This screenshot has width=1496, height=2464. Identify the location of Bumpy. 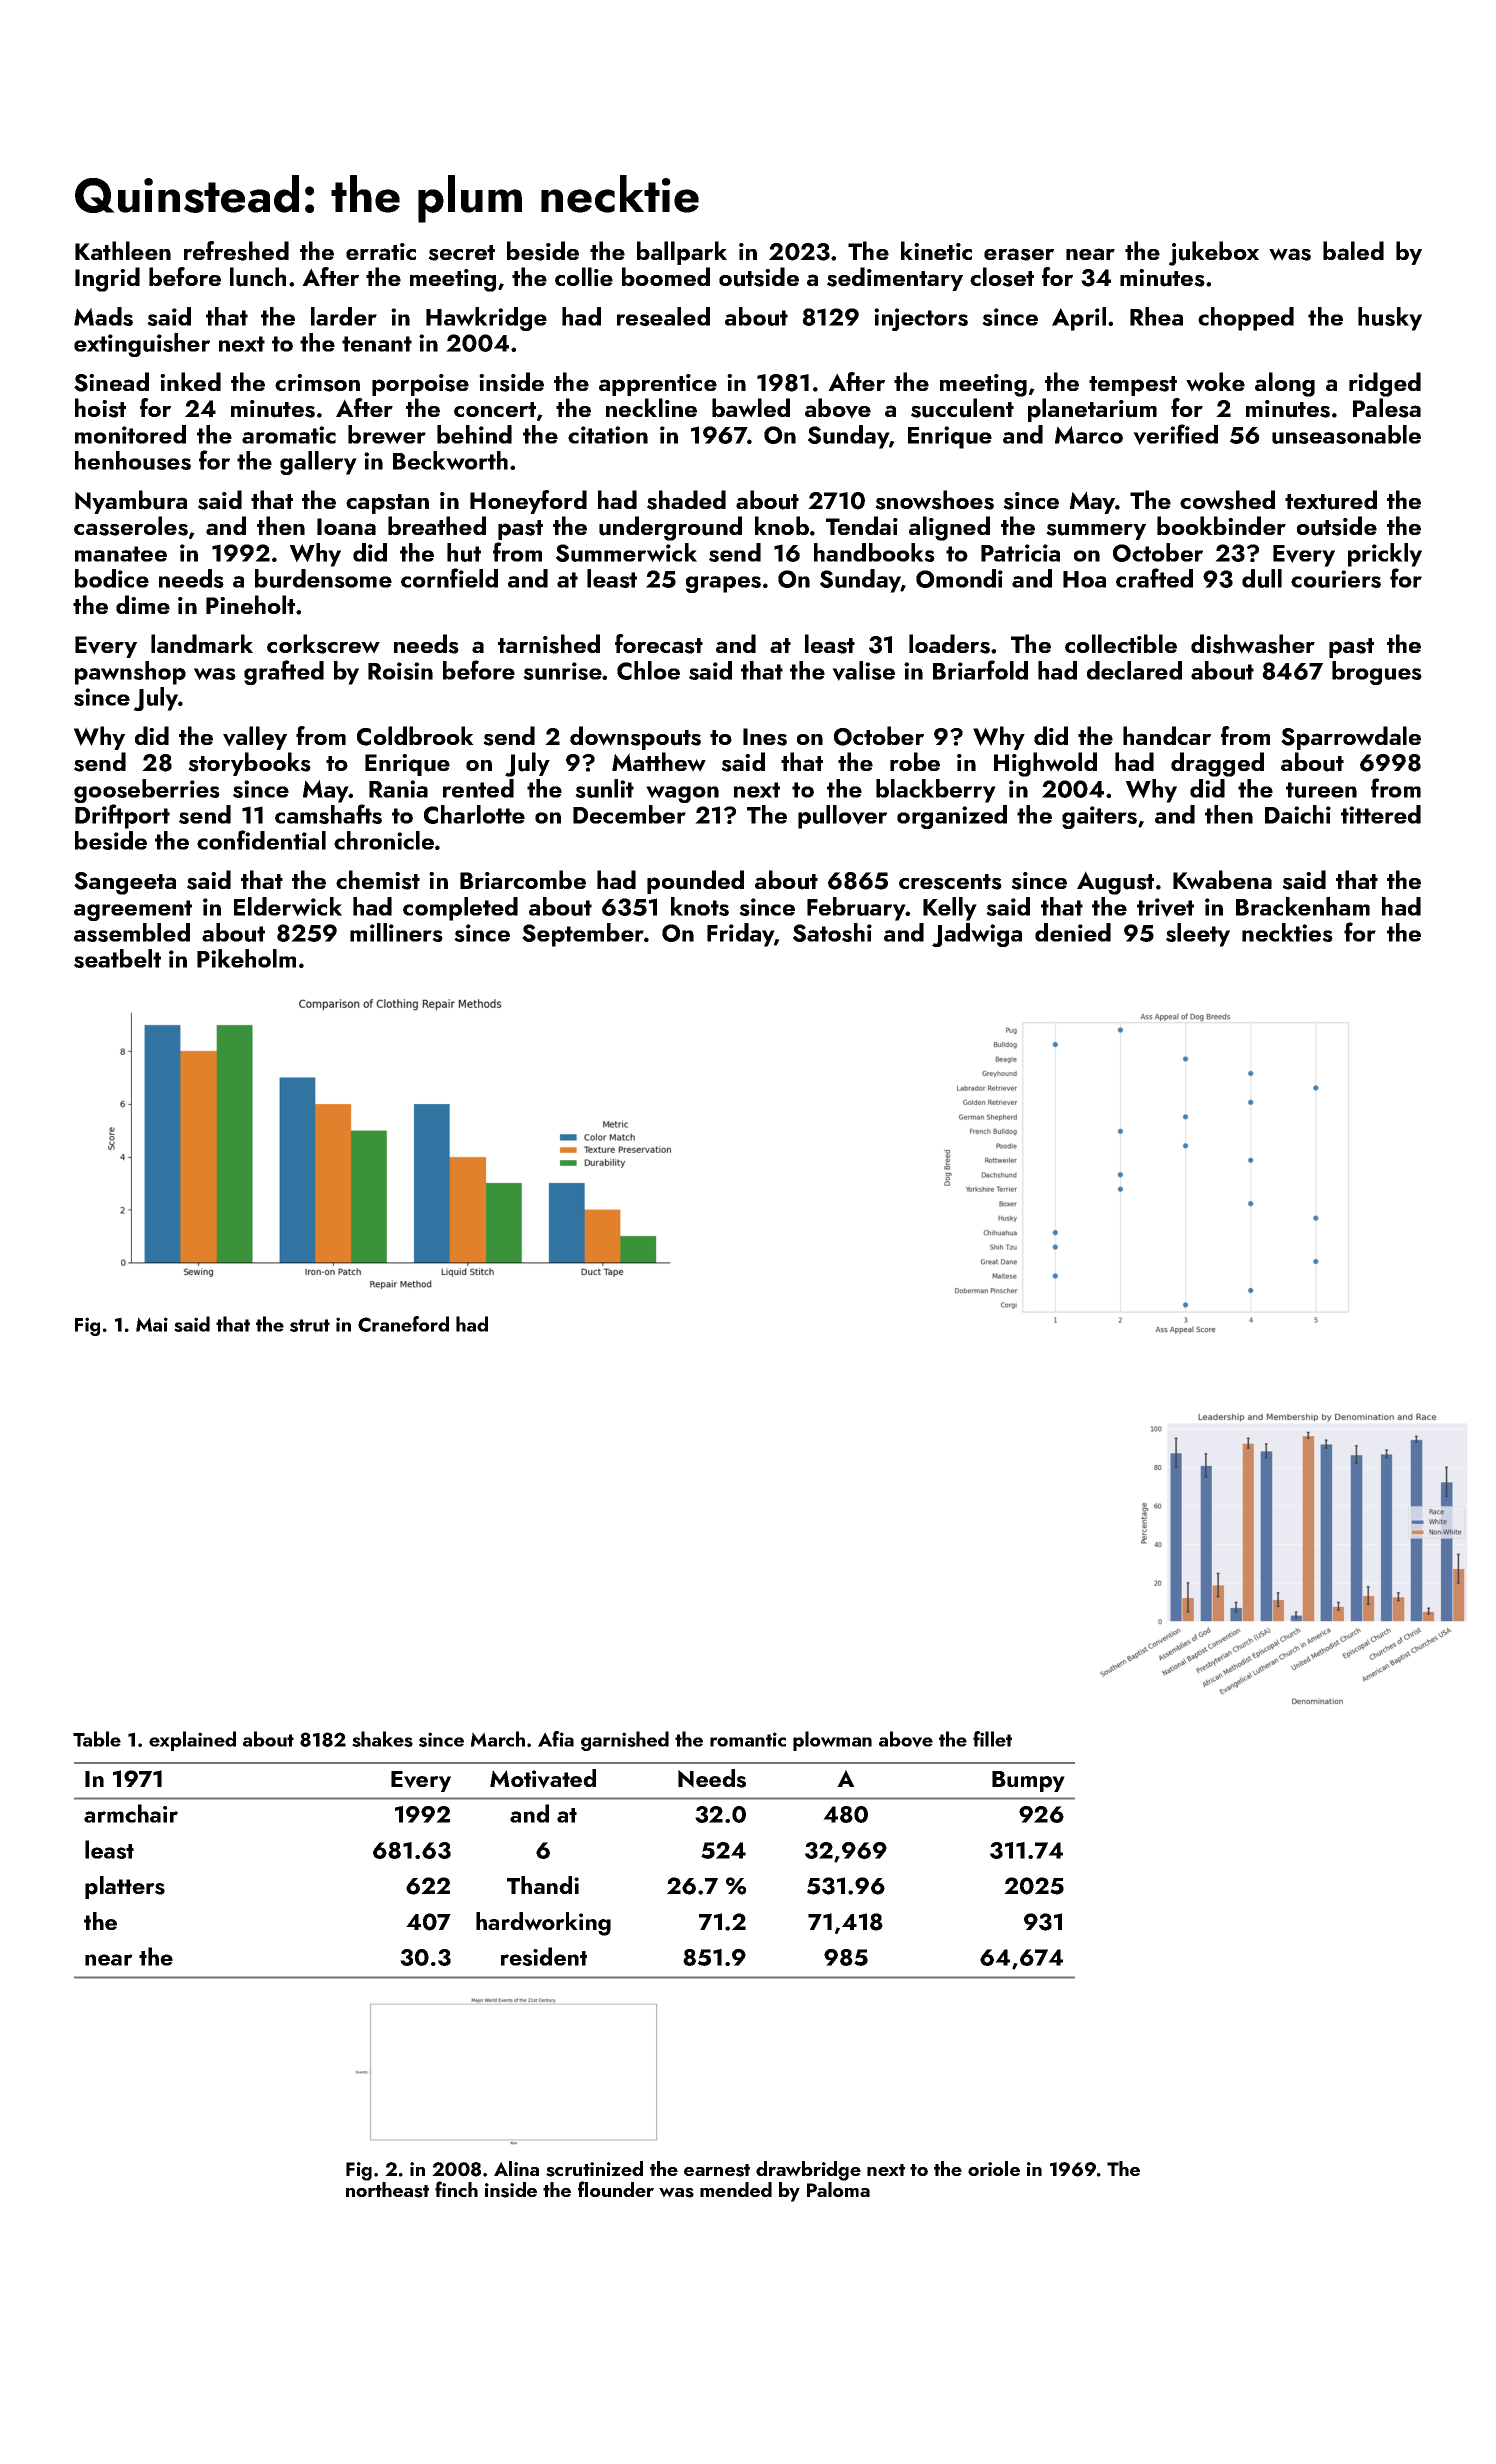
(1028, 1781).
